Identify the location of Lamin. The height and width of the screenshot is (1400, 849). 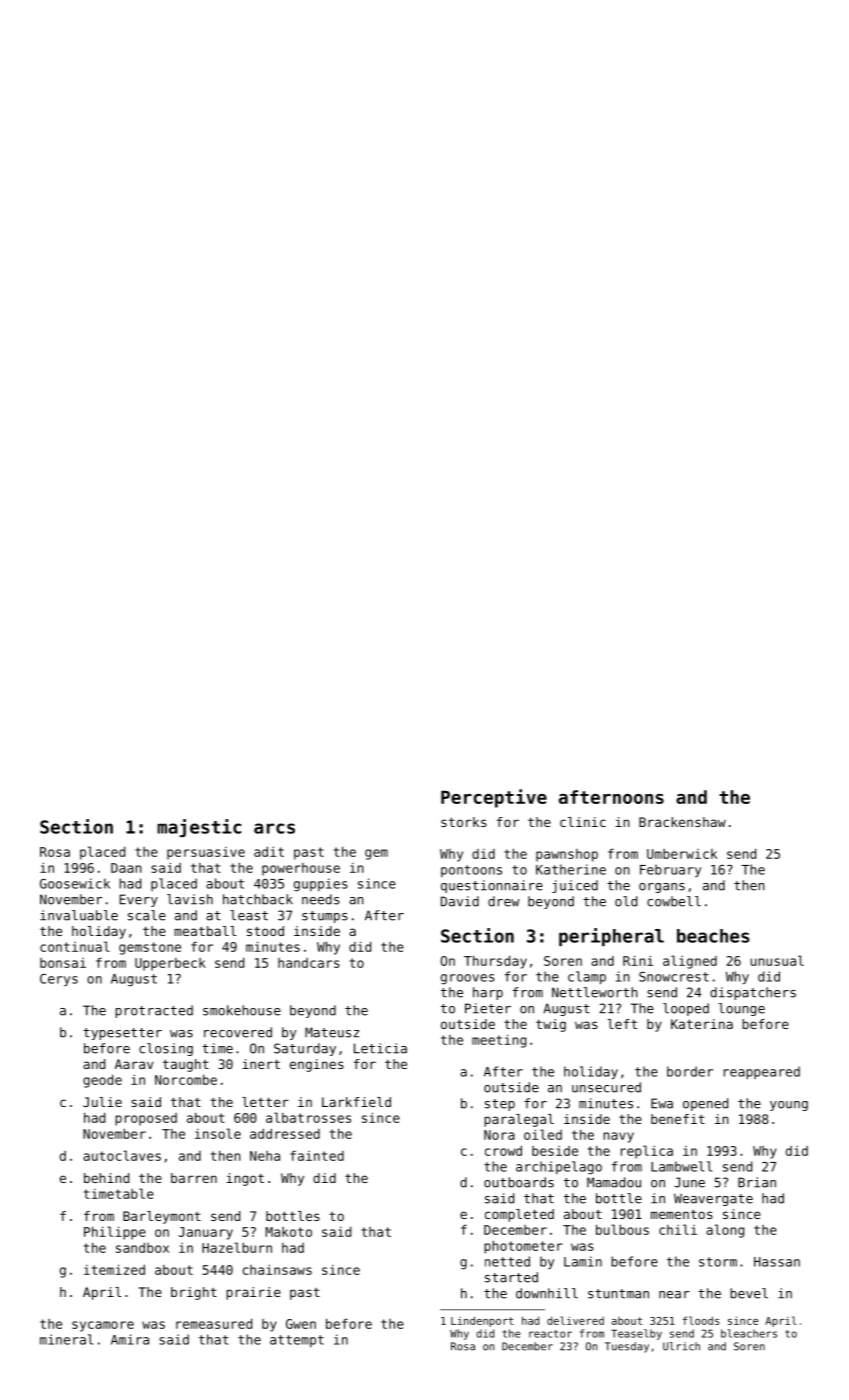
(583, 1261).
